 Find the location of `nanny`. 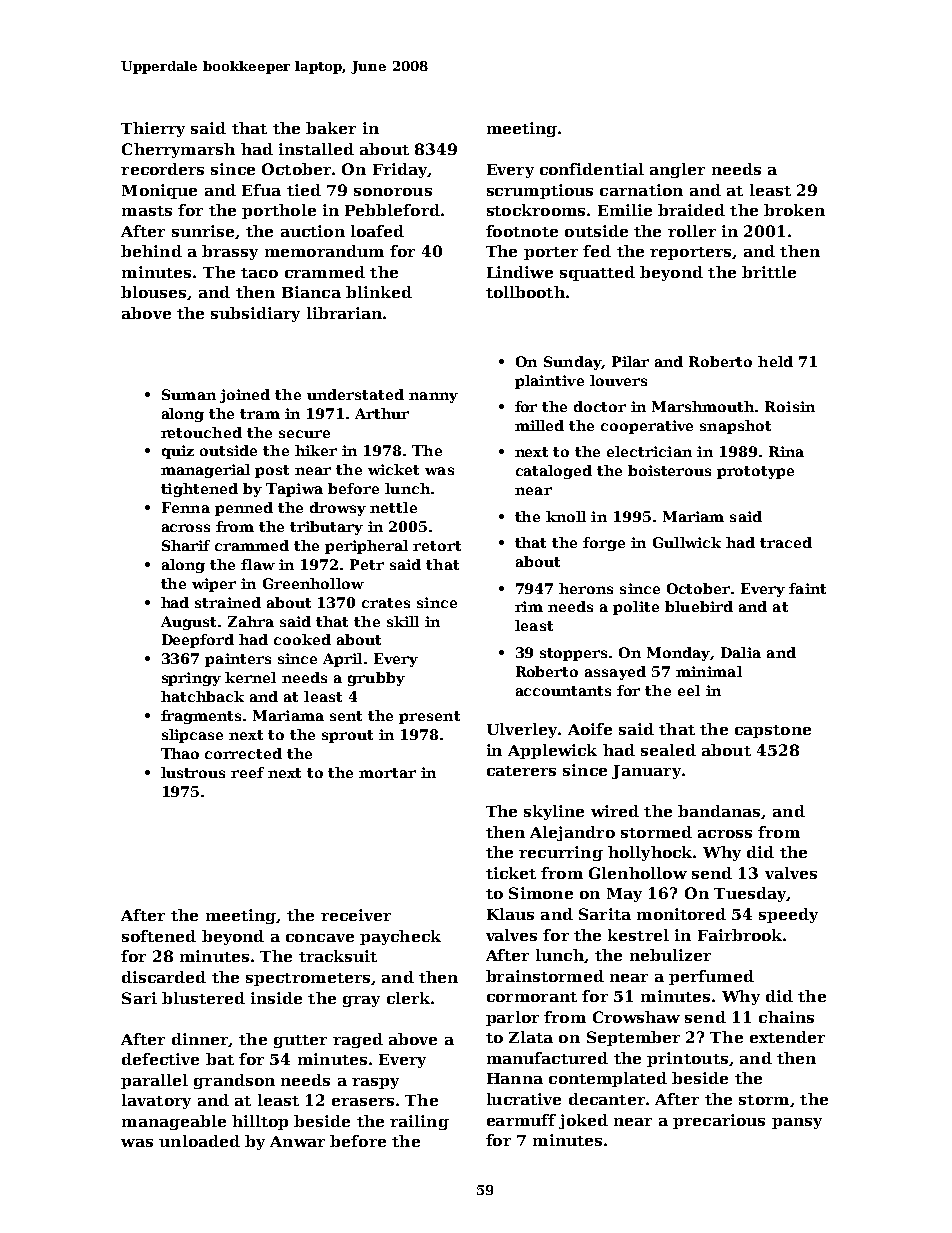

nanny is located at coordinates (433, 397).
